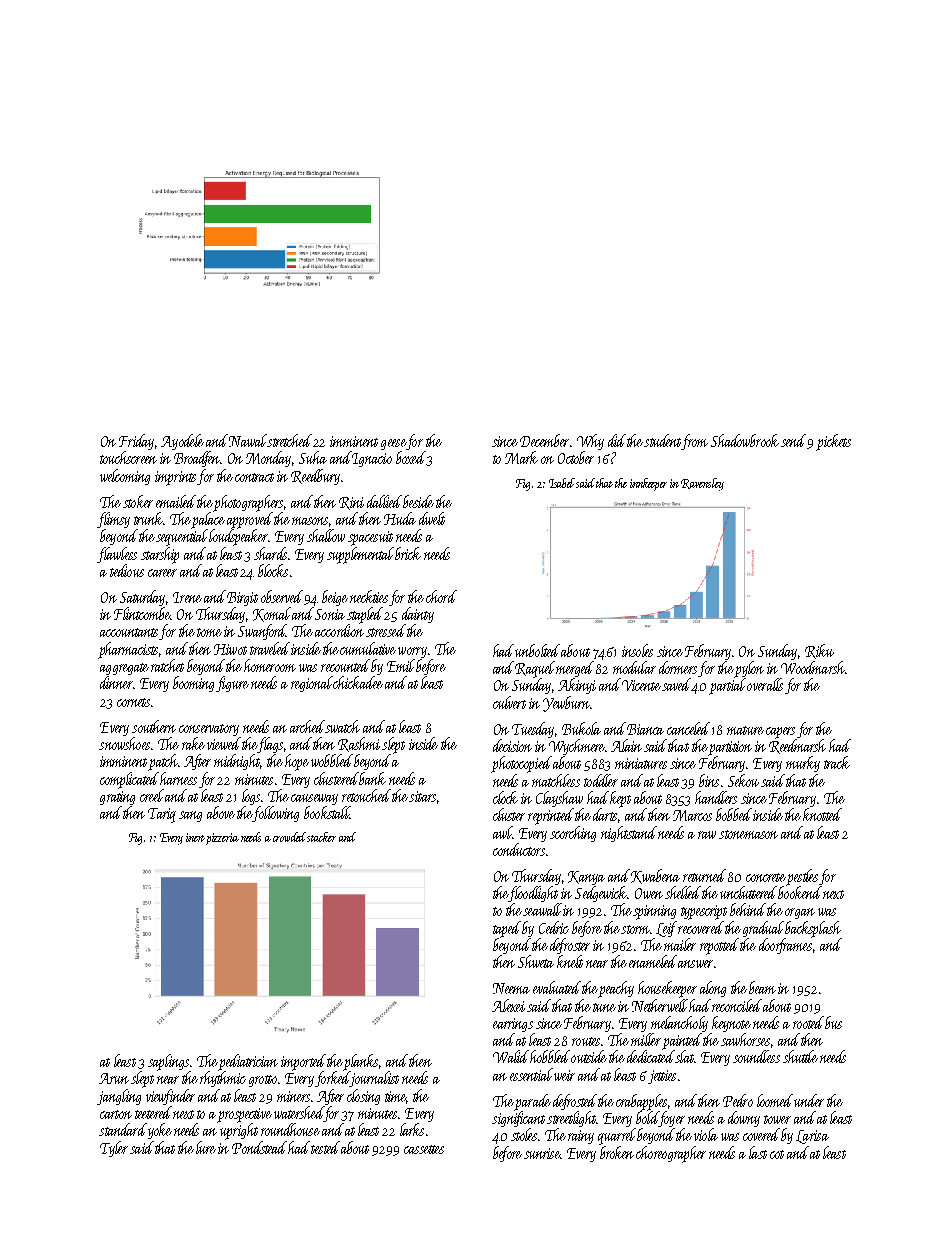 This document has height=1233, width=952. I want to click on Riku, so click(819, 651).
